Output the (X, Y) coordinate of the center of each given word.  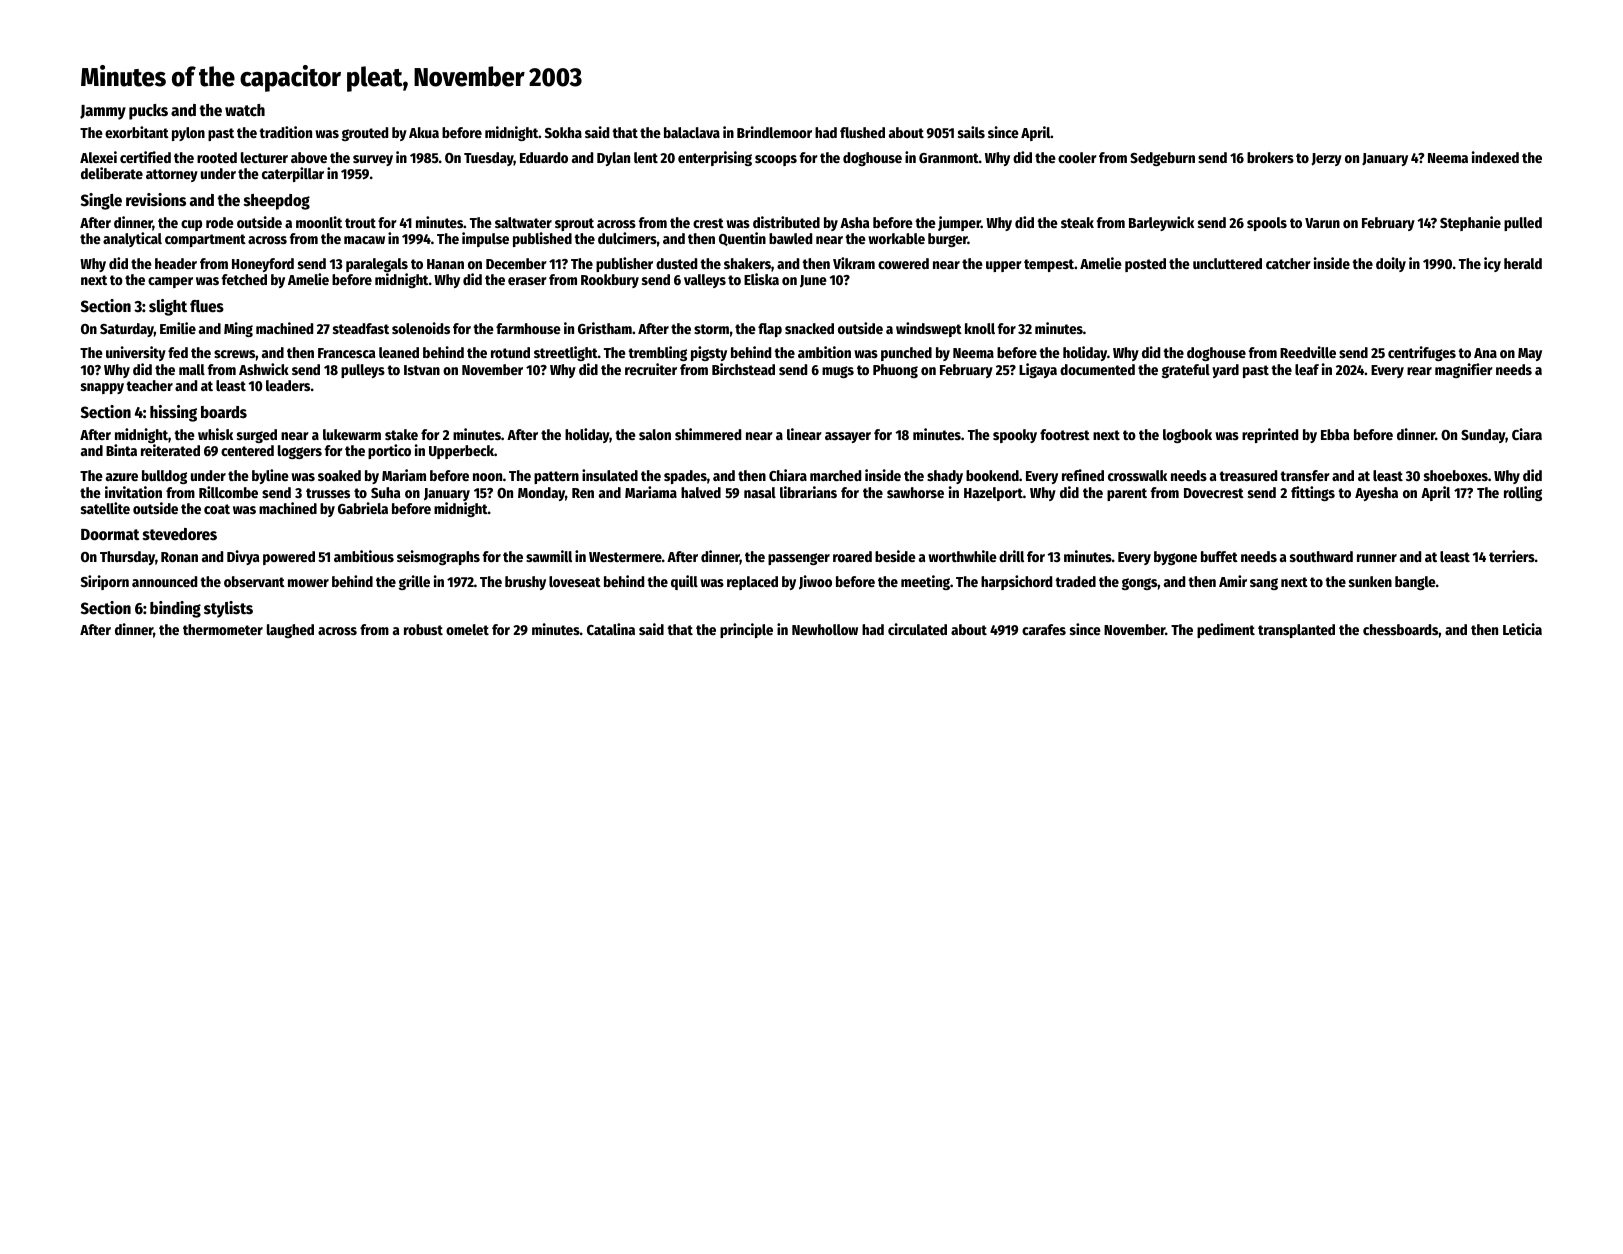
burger (948, 240)
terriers (1512, 556)
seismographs (438, 557)
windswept (929, 329)
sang (1264, 584)
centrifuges (1422, 353)
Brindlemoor (774, 132)
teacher (149, 385)
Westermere (625, 557)
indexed (1495, 157)
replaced (752, 583)
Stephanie (1470, 223)
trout (360, 223)
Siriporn (105, 582)
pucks (148, 112)
